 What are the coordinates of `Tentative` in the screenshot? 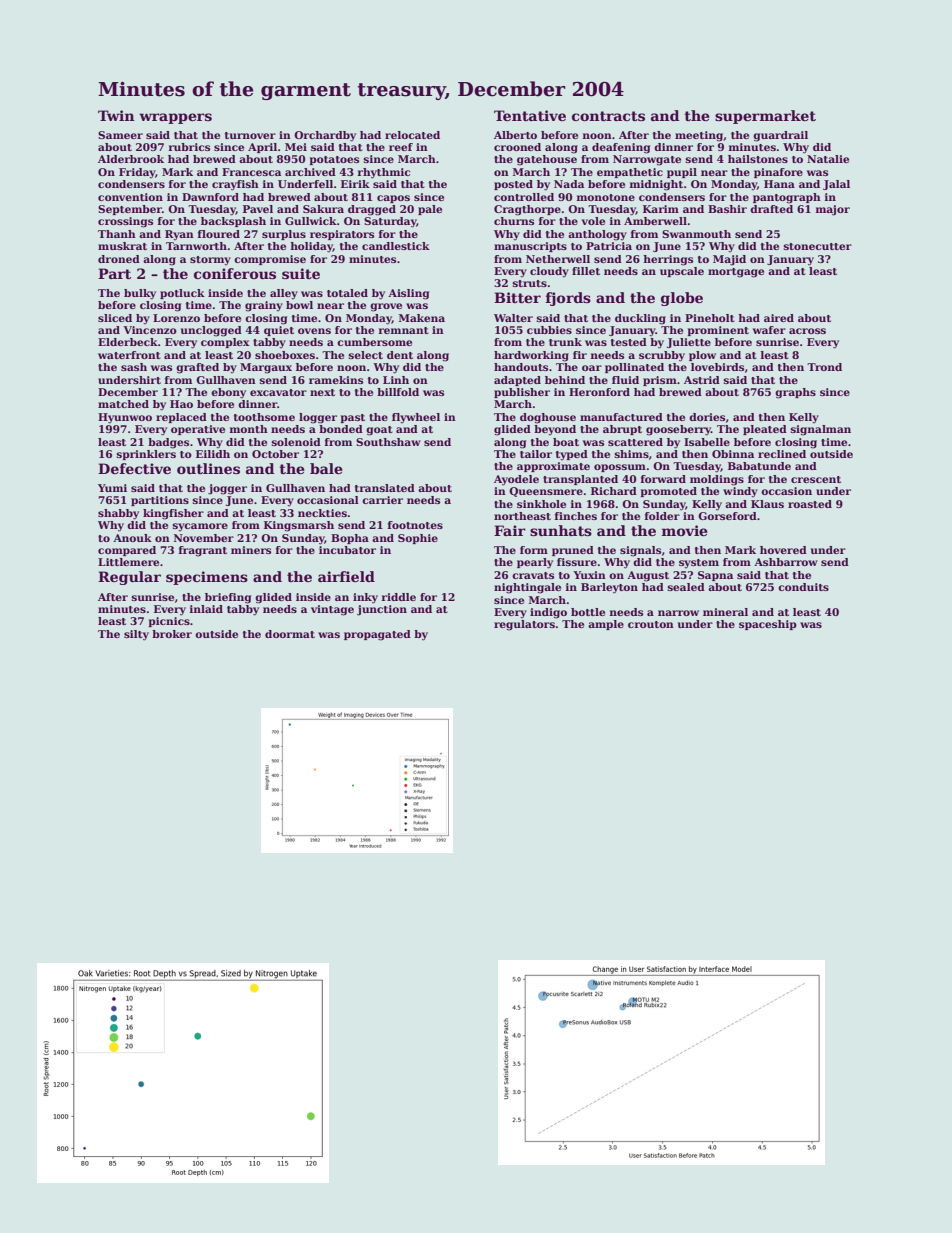 It's located at (530, 115).
